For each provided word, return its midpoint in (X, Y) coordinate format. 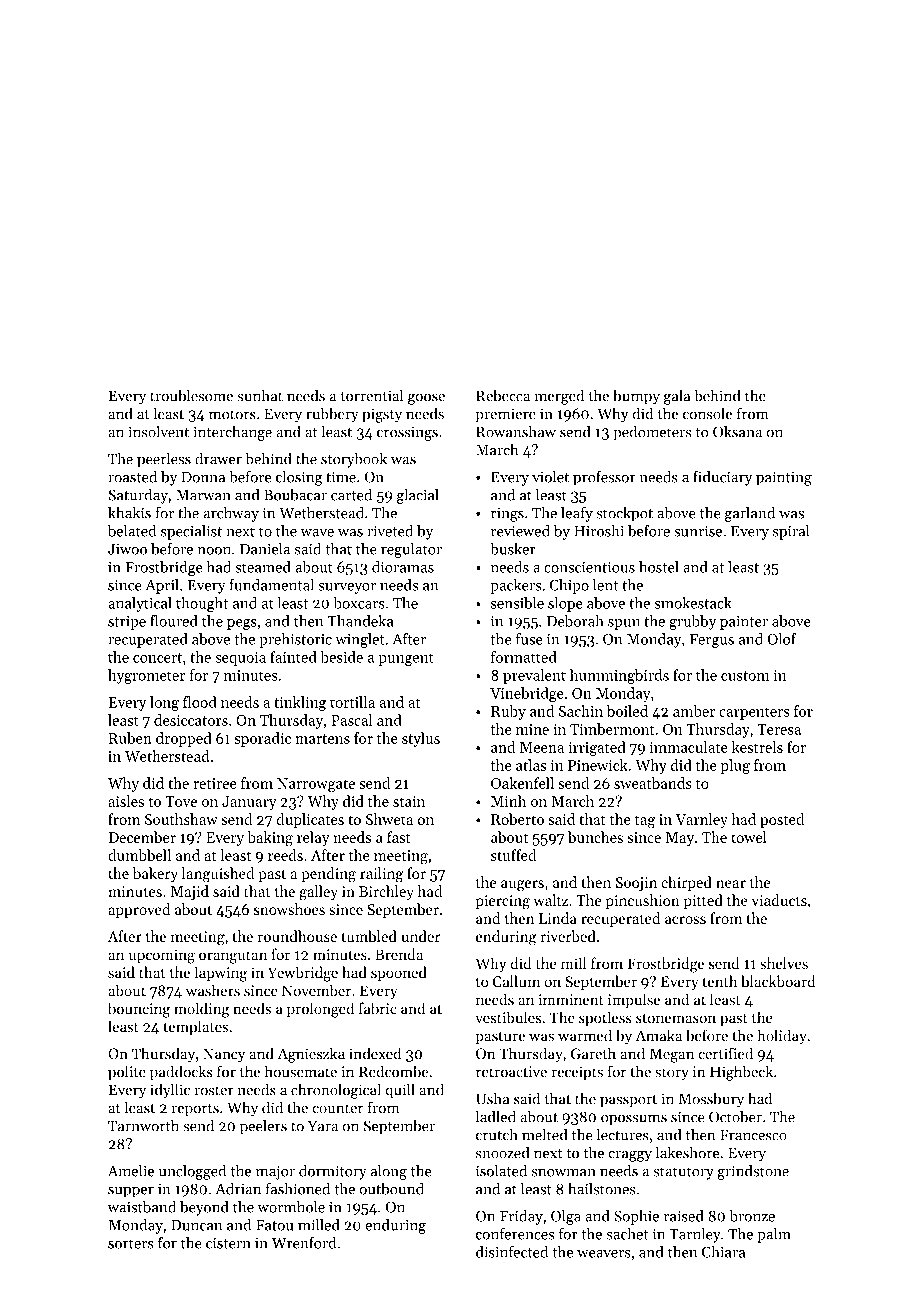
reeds (285, 855)
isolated (501, 1171)
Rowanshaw (516, 431)
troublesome (191, 395)
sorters (131, 1244)
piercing (503, 902)
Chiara (723, 1252)
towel (749, 837)
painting (784, 478)
